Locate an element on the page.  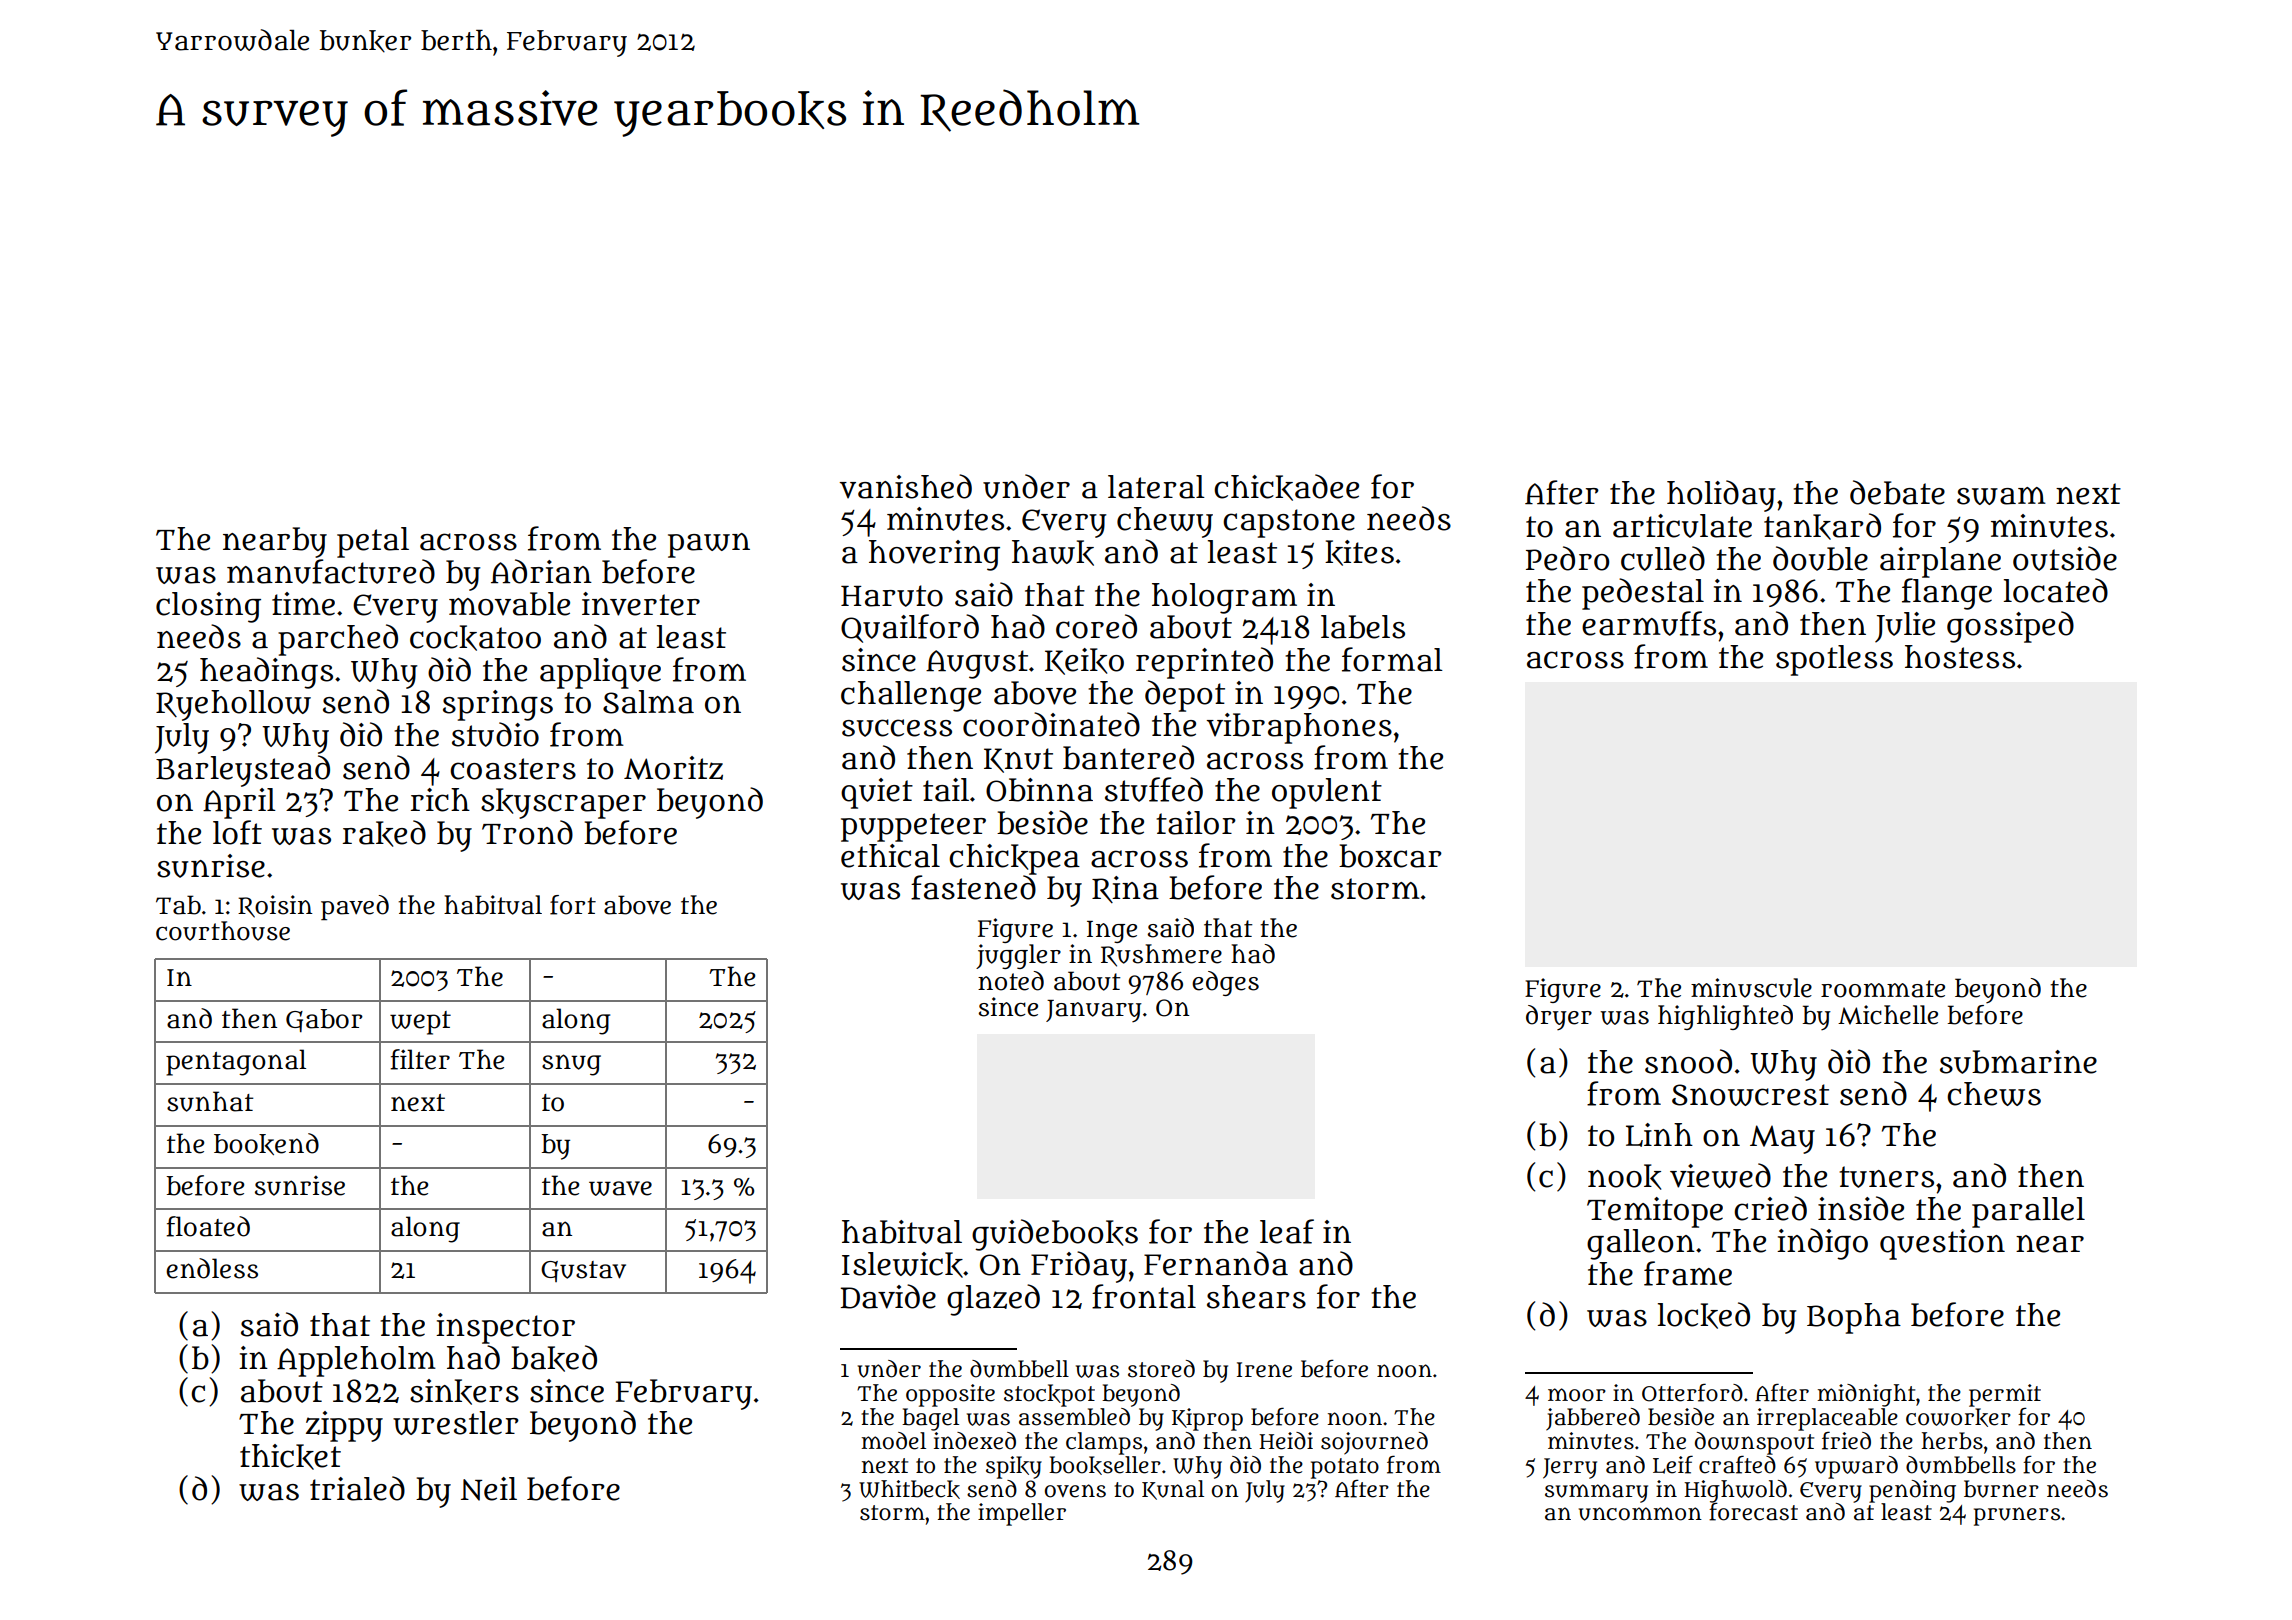
Heidi is located at coordinates (1286, 1441).
